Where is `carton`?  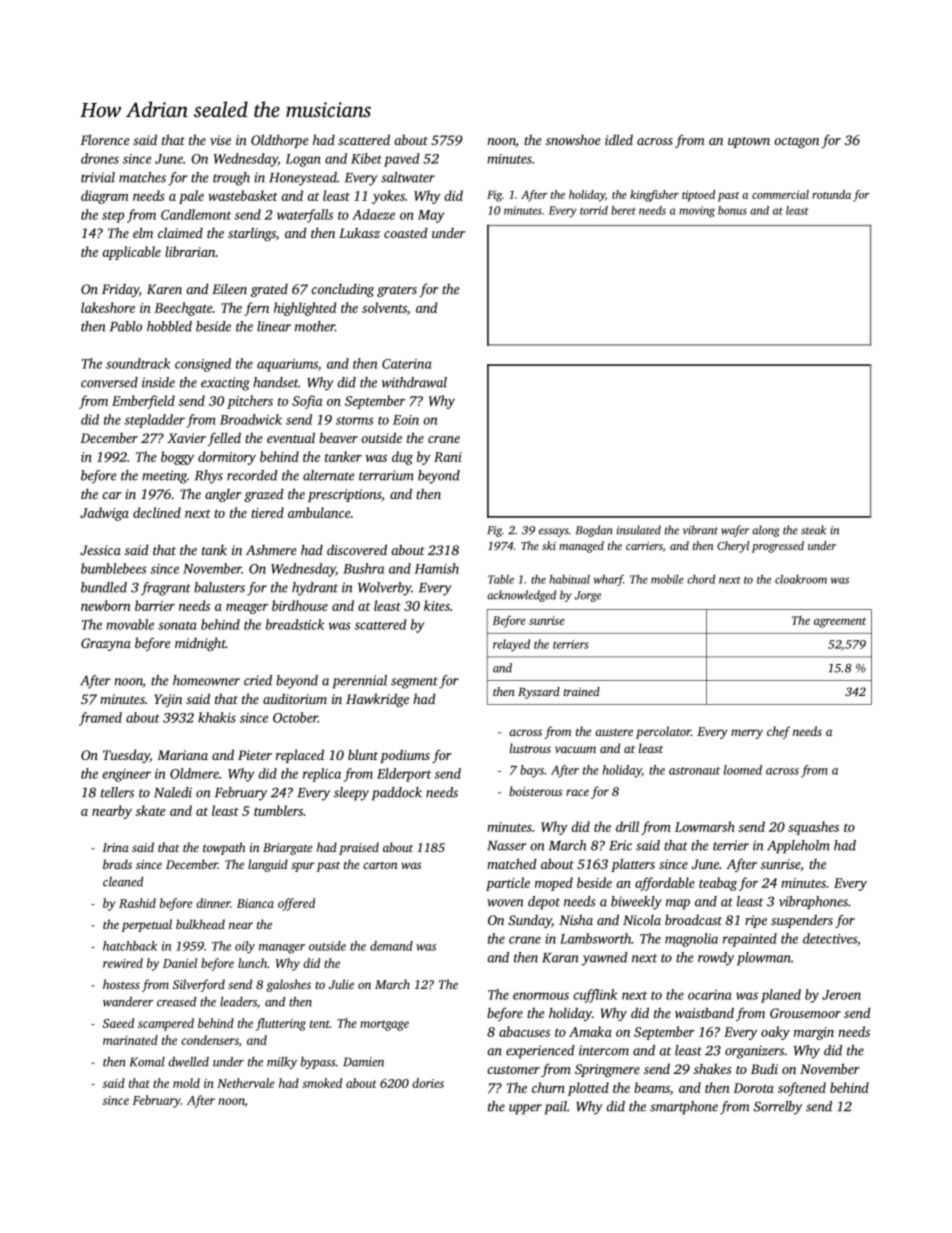 carton is located at coordinates (380, 865).
